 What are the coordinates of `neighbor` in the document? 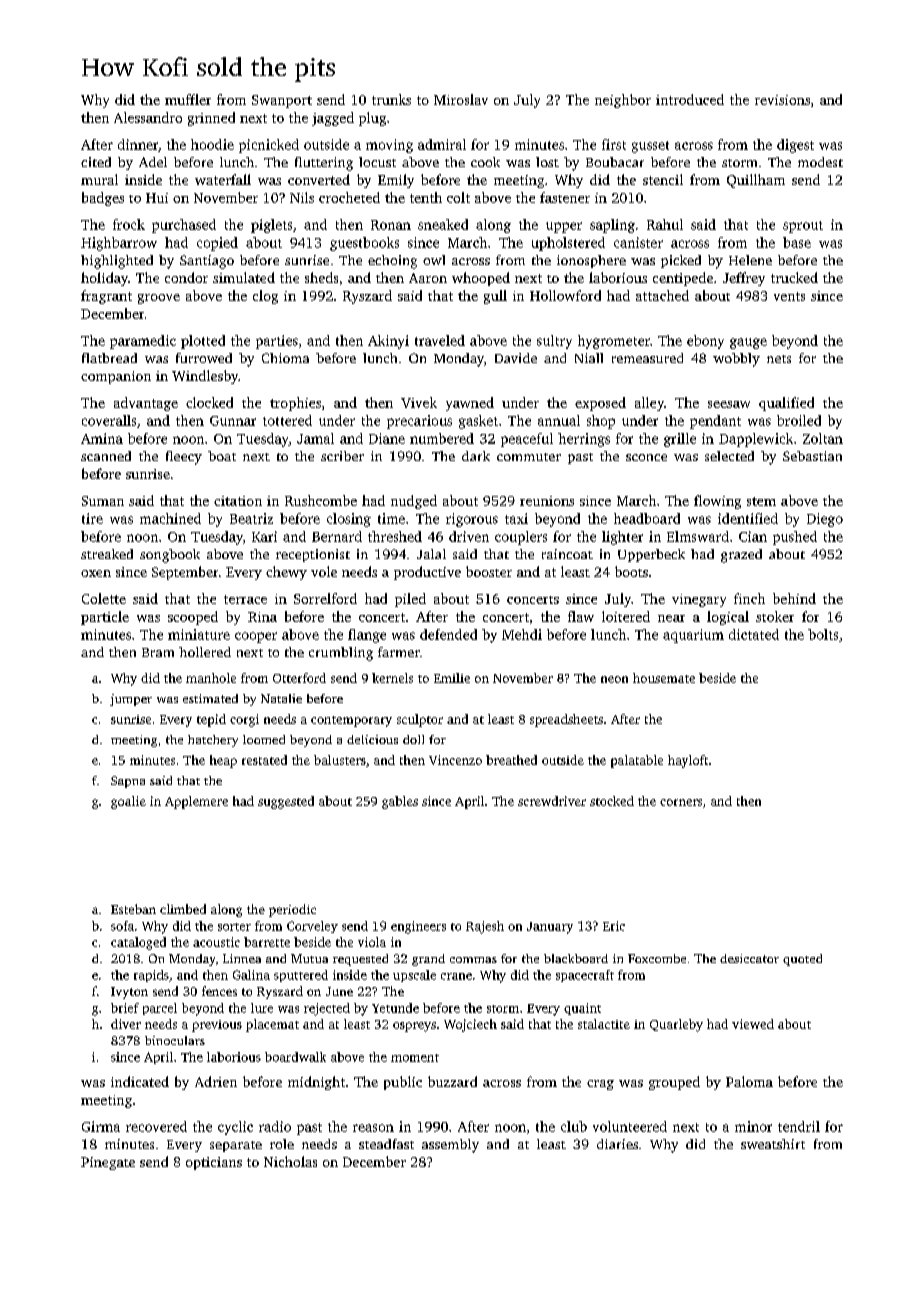 It's located at (623, 101).
